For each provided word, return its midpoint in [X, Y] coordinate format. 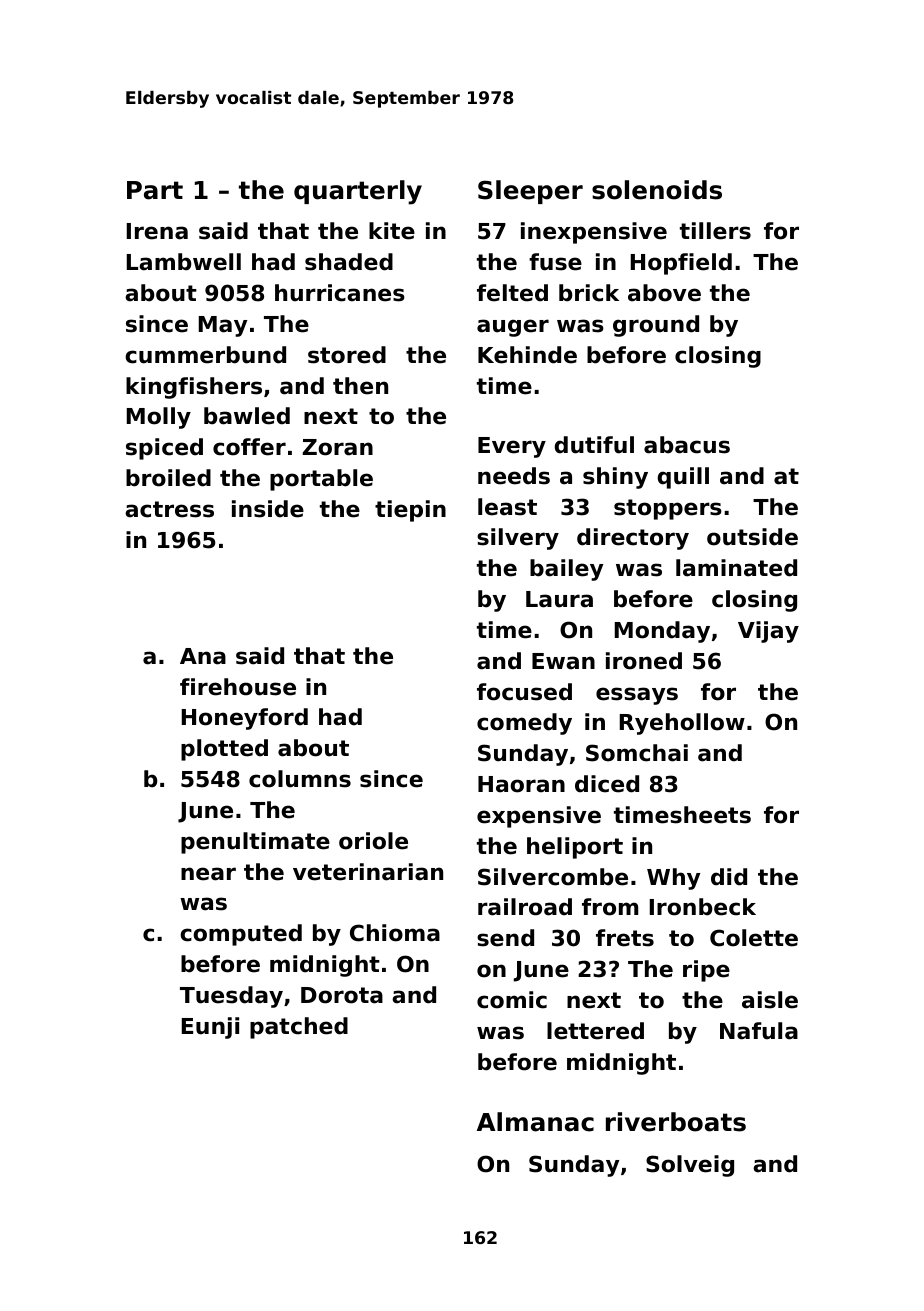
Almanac [535, 1122]
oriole [373, 841]
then [360, 386]
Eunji [210, 1028]
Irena [157, 231]
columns [300, 779]
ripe [706, 971]
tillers [715, 231]
